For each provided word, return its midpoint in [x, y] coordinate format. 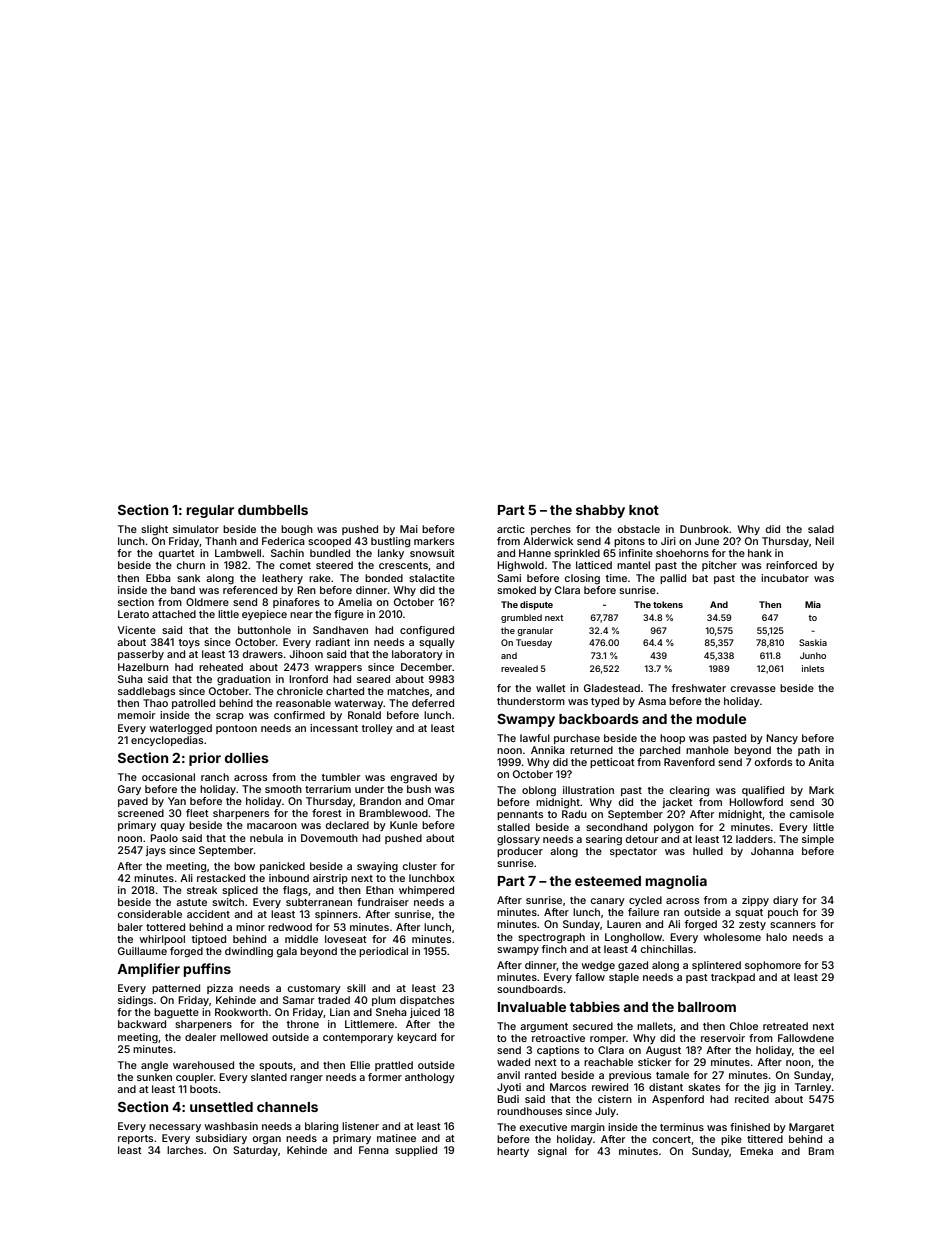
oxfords [773, 762]
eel [827, 1050]
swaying [377, 867]
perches [551, 530]
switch [228, 902]
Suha [130, 679]
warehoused [203, 1065]
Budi [508, 1099]
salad [821, 529]
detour [642, 839]
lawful [535, 738]
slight [154, 530]
